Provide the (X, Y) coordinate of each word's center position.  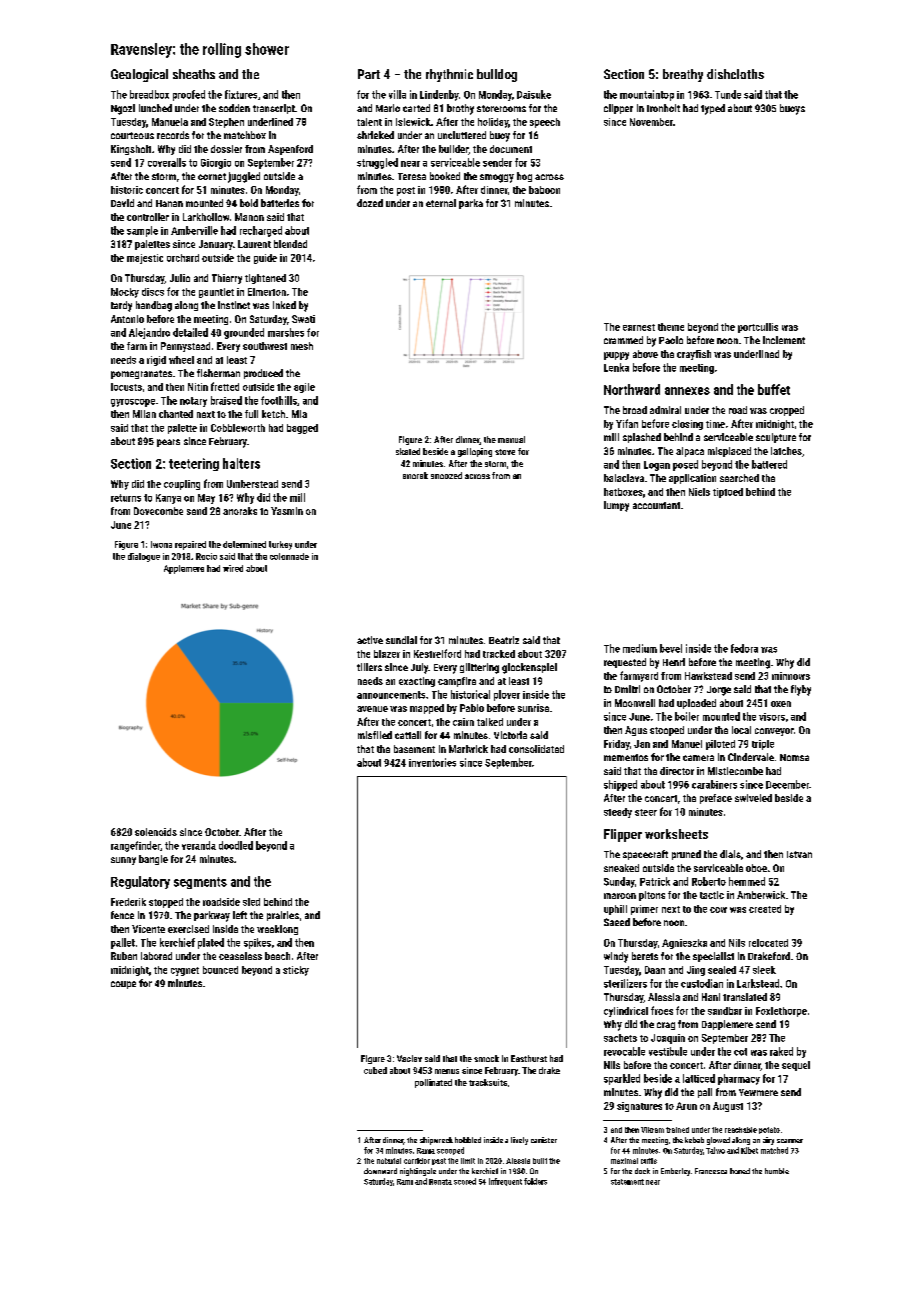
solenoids (156, 832)
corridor (417, 1161)
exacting (417, 682)
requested (625, 663)
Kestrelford (437, 653)
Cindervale (751, 757)
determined (244, 544)
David (122, 203)
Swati (303, 319)
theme (671, 327)
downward (380, 1171)
